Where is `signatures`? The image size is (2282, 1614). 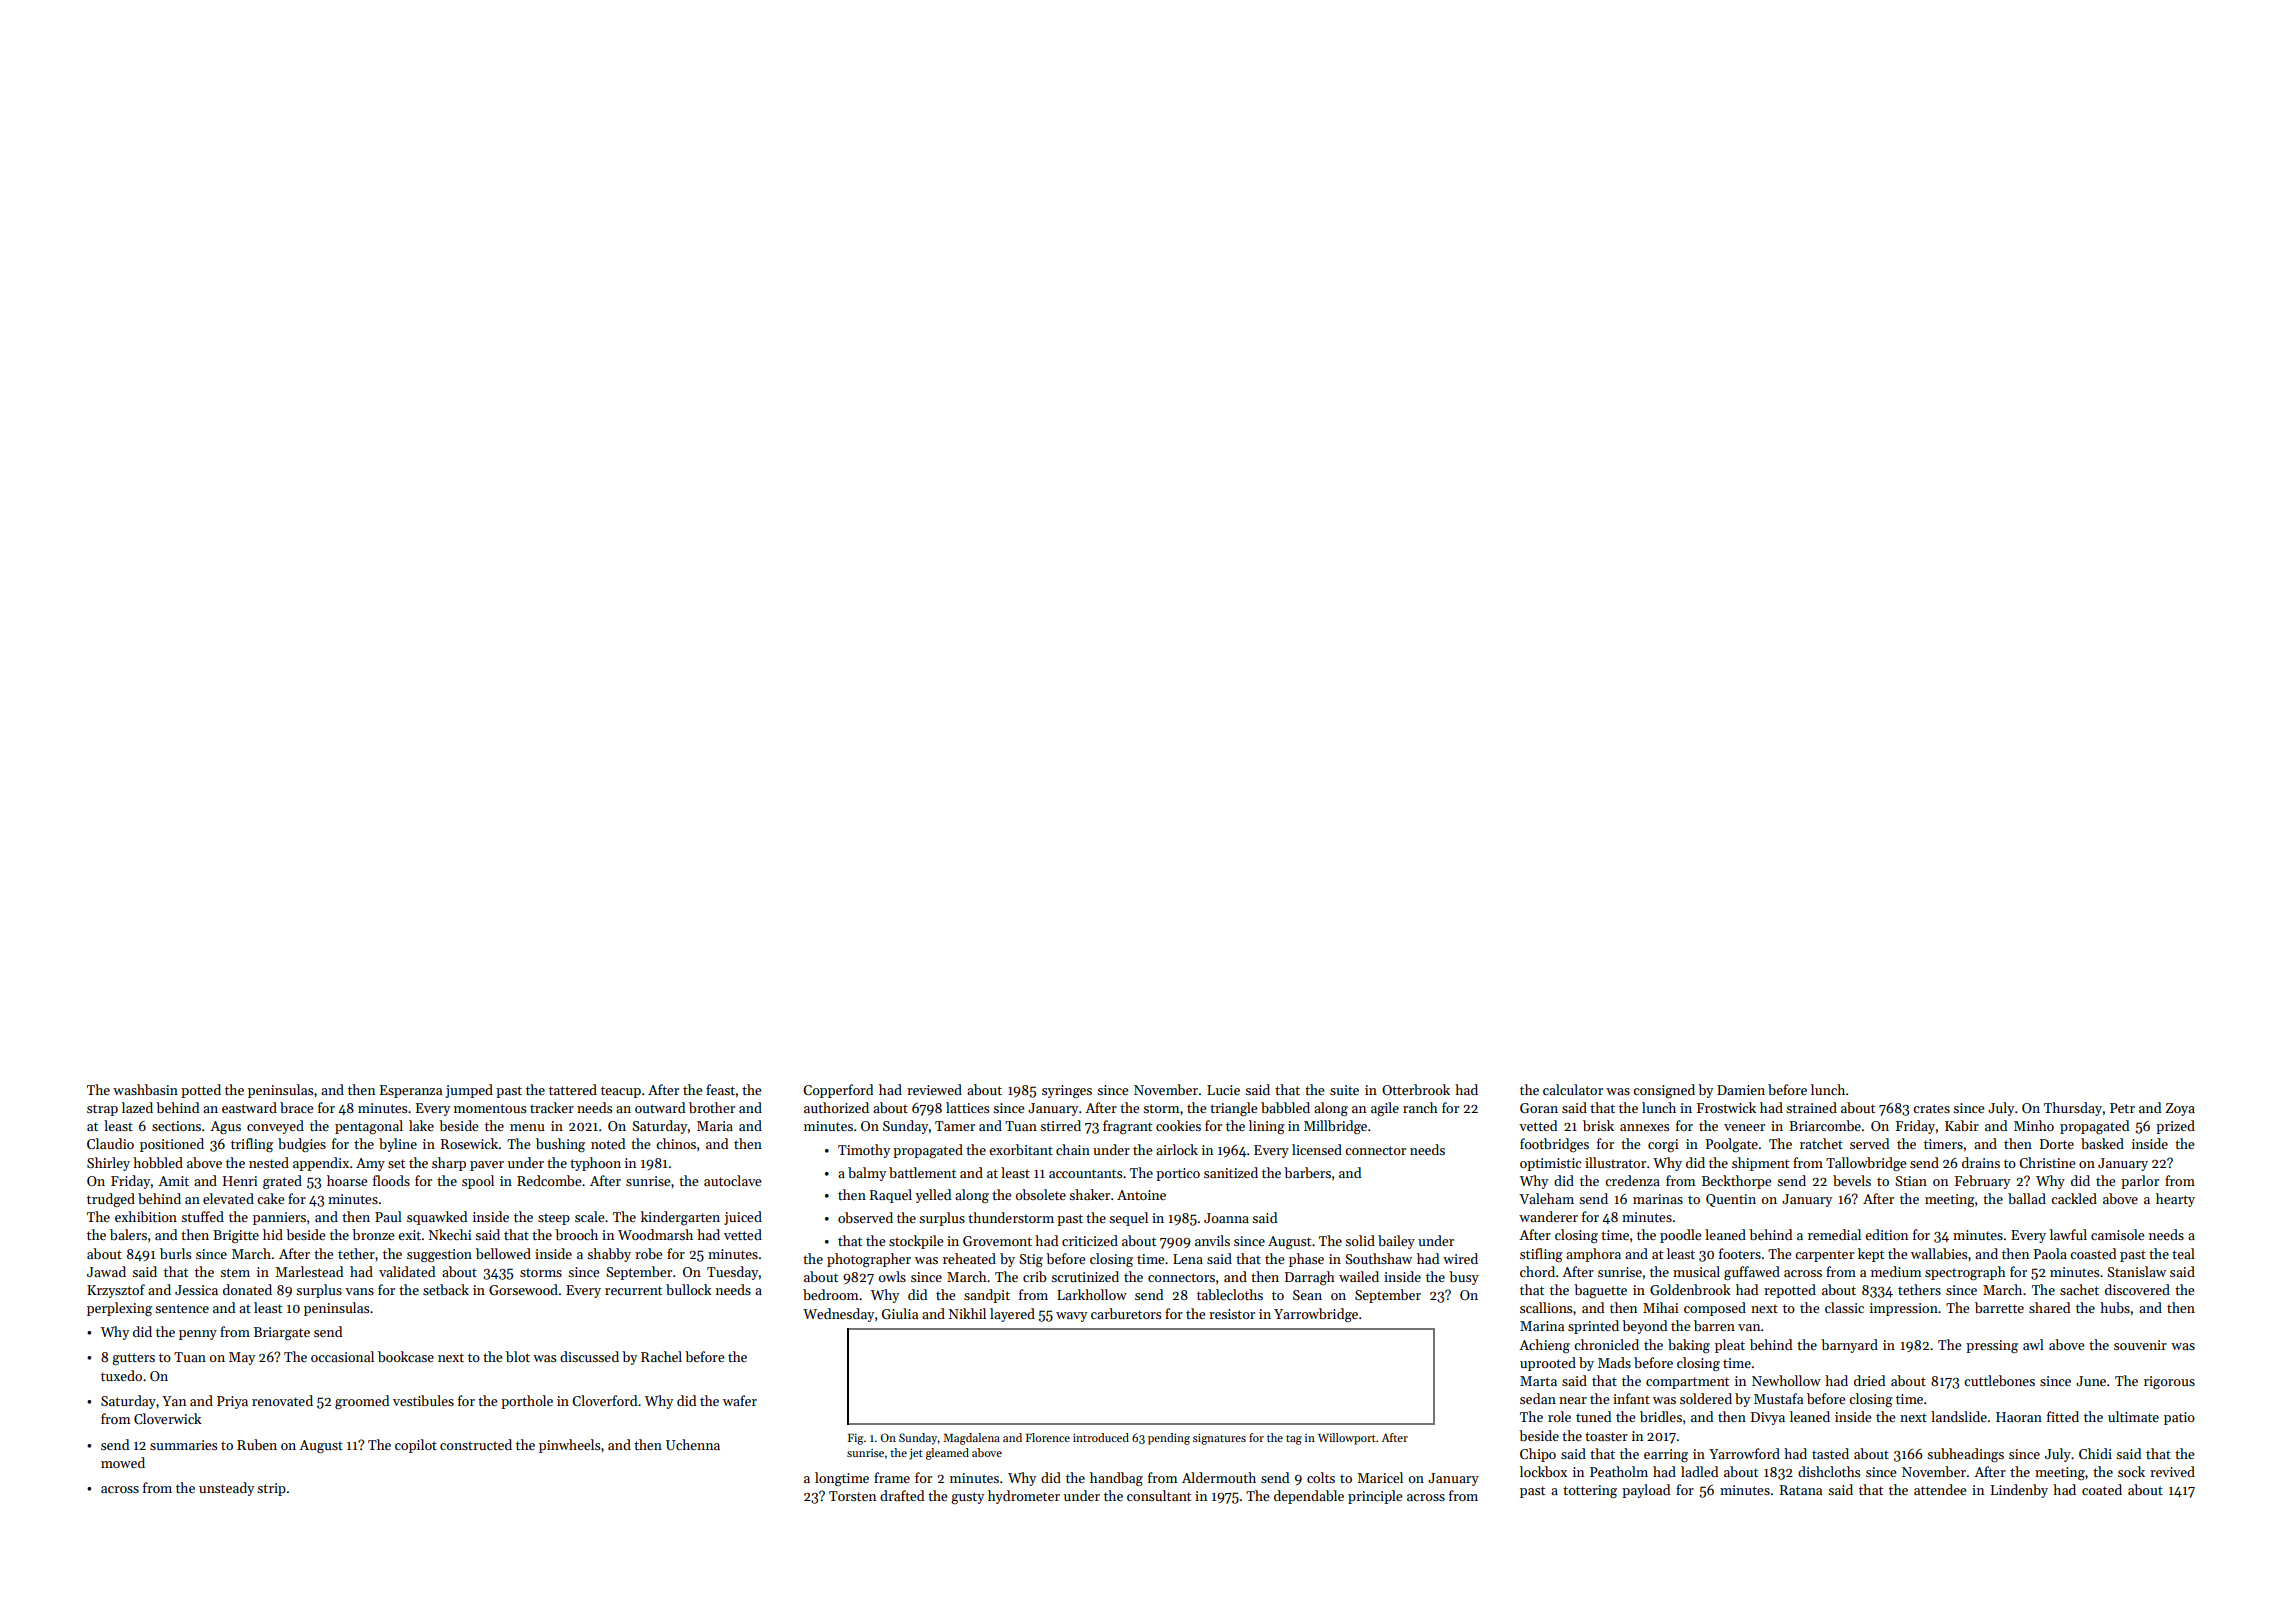 signatures is located at coordinates (1219, 1439).
